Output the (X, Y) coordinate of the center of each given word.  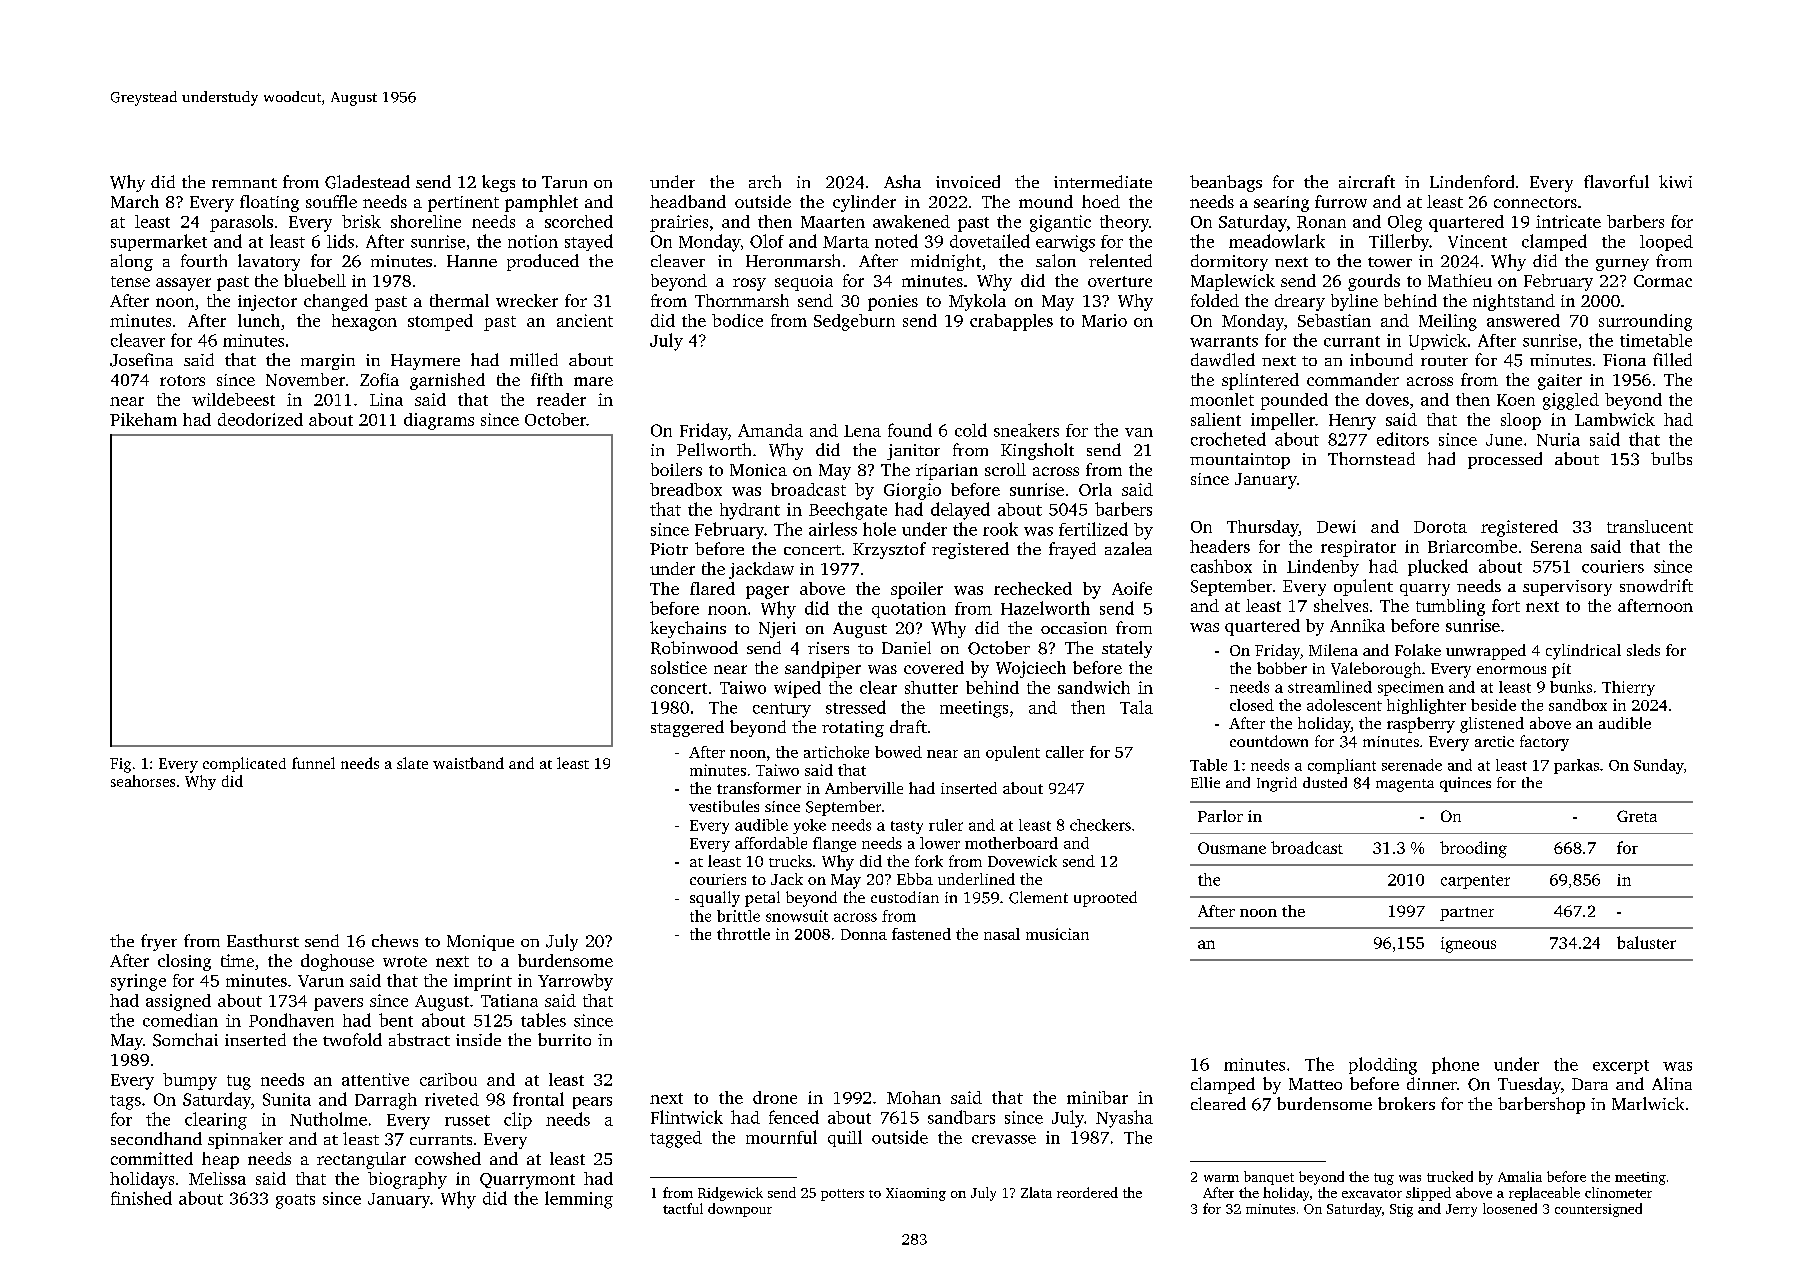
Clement (1038, 897)
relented (1120, 260)
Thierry (1628, 688)
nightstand (1514, 302)
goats (295, 1201)
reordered (1087, 1192)
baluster (1646, 942)
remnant (244, 183)
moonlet (1222, 399)
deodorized (260, 419)
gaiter (1560, 382)
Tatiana (509, 1000)
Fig (120, 765)
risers (828, 648)
